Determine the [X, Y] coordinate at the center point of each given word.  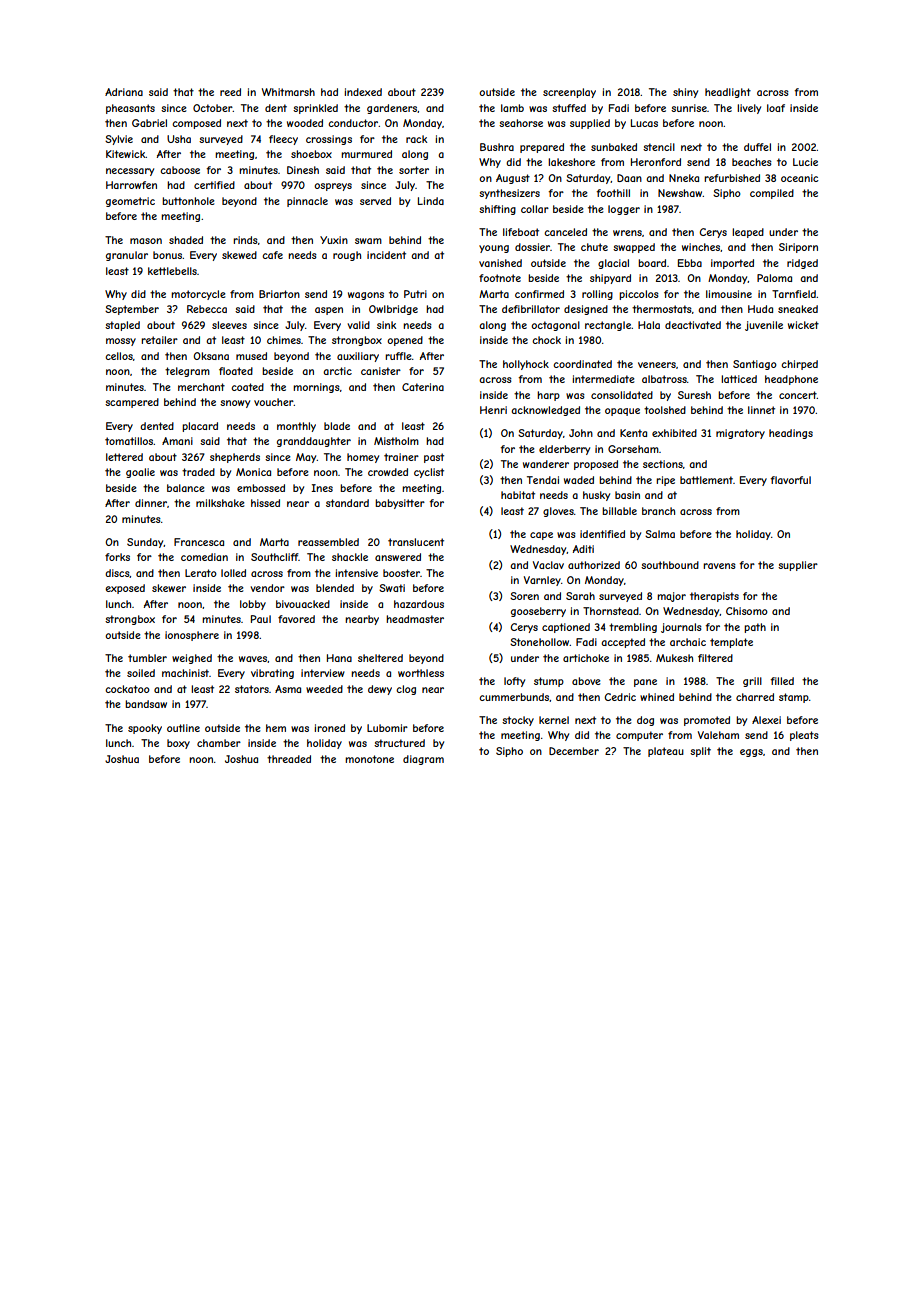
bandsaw [146, 704]
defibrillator [531, 309]
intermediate [603, 379]
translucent [416, 542]
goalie [140, 473]
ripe [665, 481]
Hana [339, 658]
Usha [179, 139]
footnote [500, 278]
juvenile [764, 326]
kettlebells [172, 271]
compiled [772, 194]
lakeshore [571, 162]
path [755, 628]
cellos [119, 356]
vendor [267, 588]
